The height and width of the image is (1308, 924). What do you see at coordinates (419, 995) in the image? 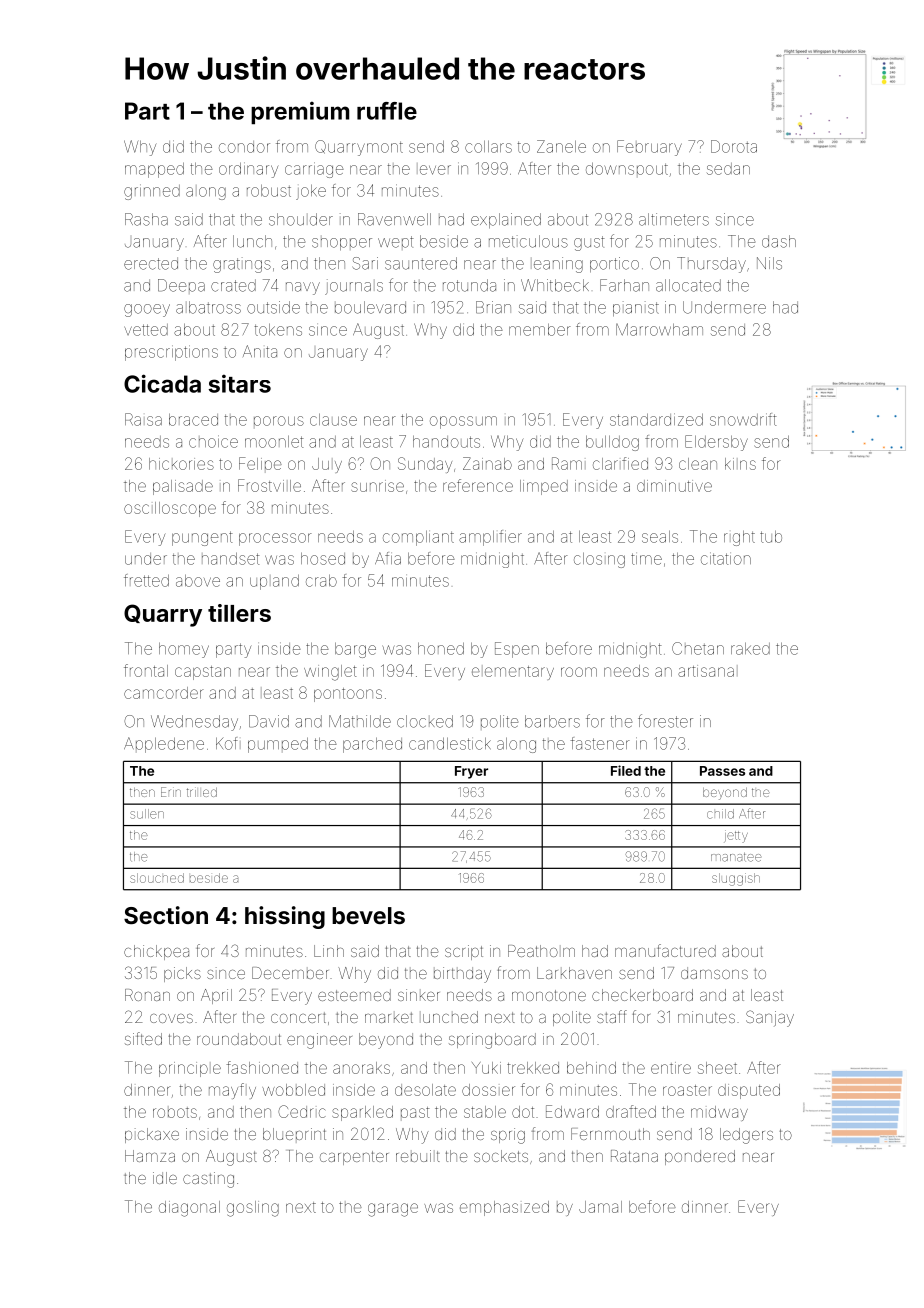
I see `sinker` at bounding box center [419, 995].
